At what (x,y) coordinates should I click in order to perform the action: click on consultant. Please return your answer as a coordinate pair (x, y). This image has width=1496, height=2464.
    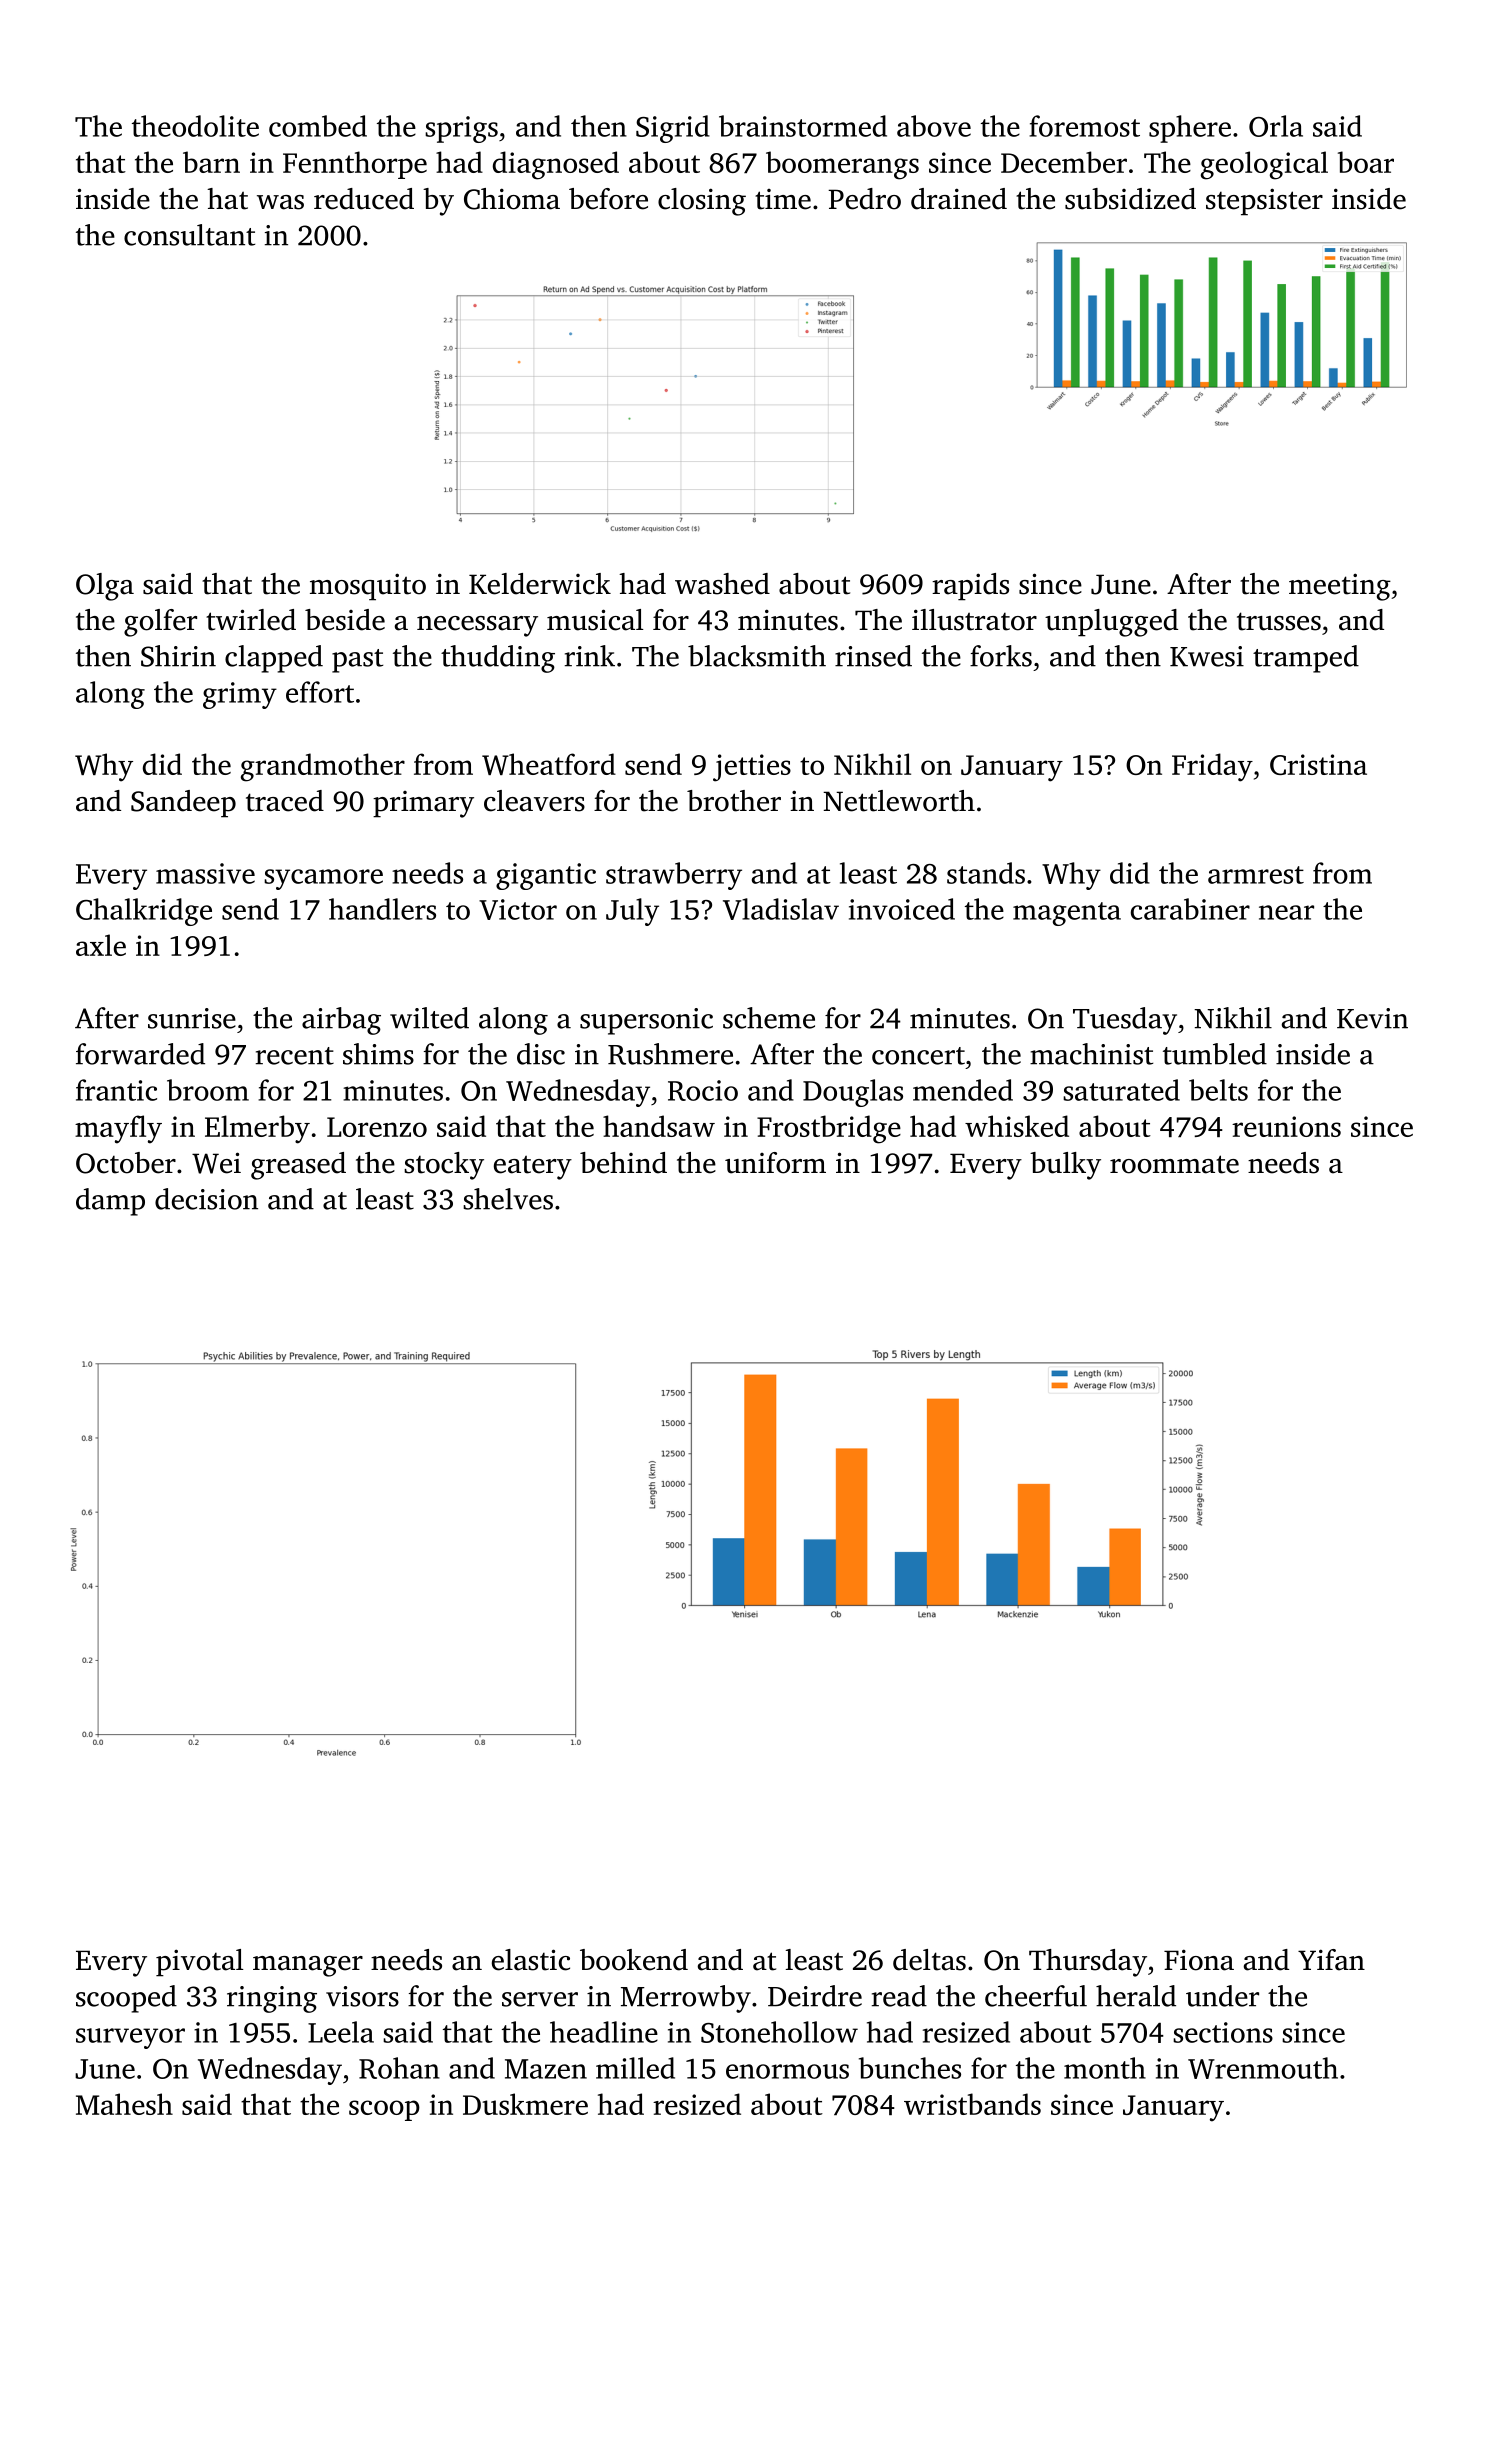
    Looking at the image, I should click on (189, 235).
